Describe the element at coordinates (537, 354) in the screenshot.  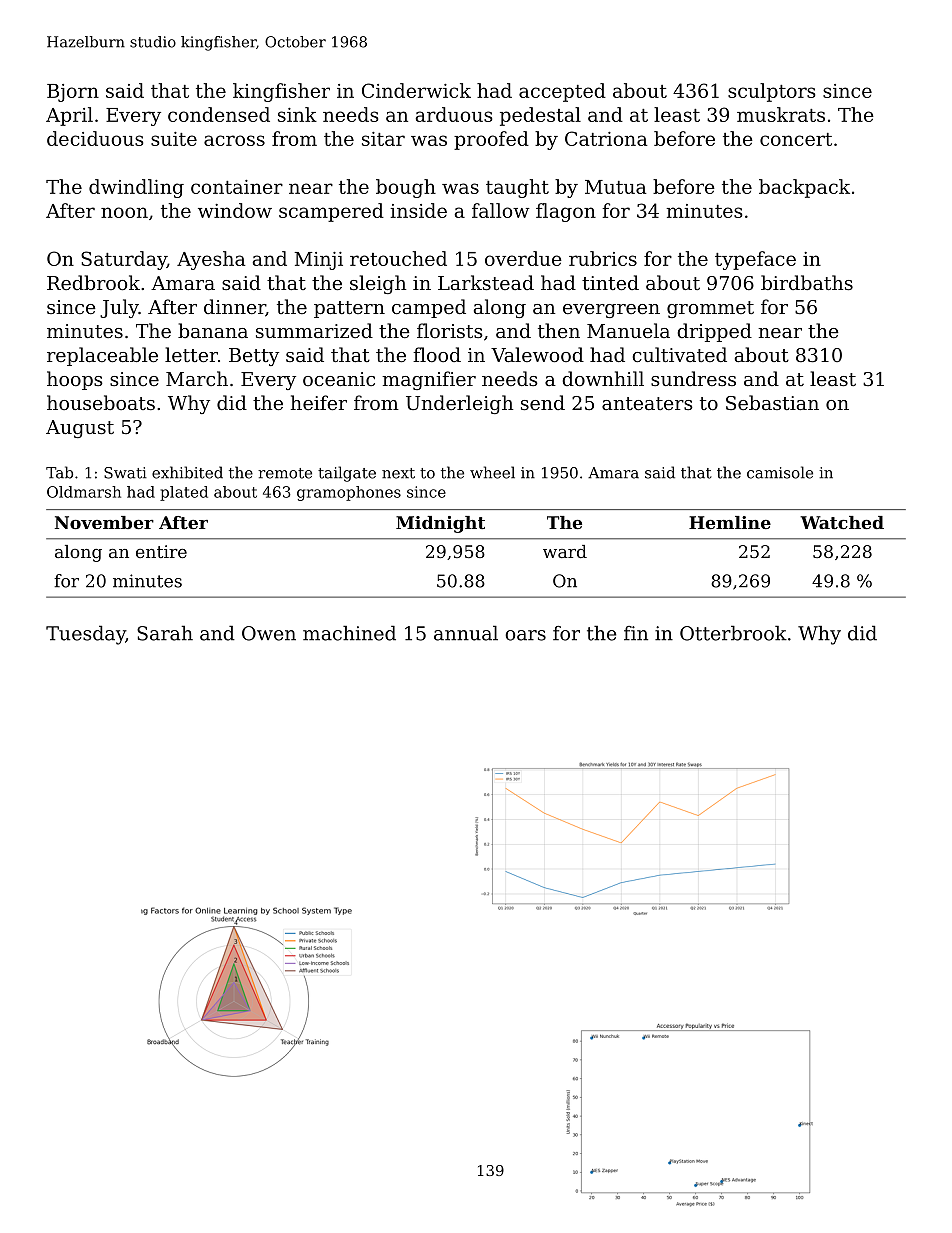
I see `Valewood` at that location.
